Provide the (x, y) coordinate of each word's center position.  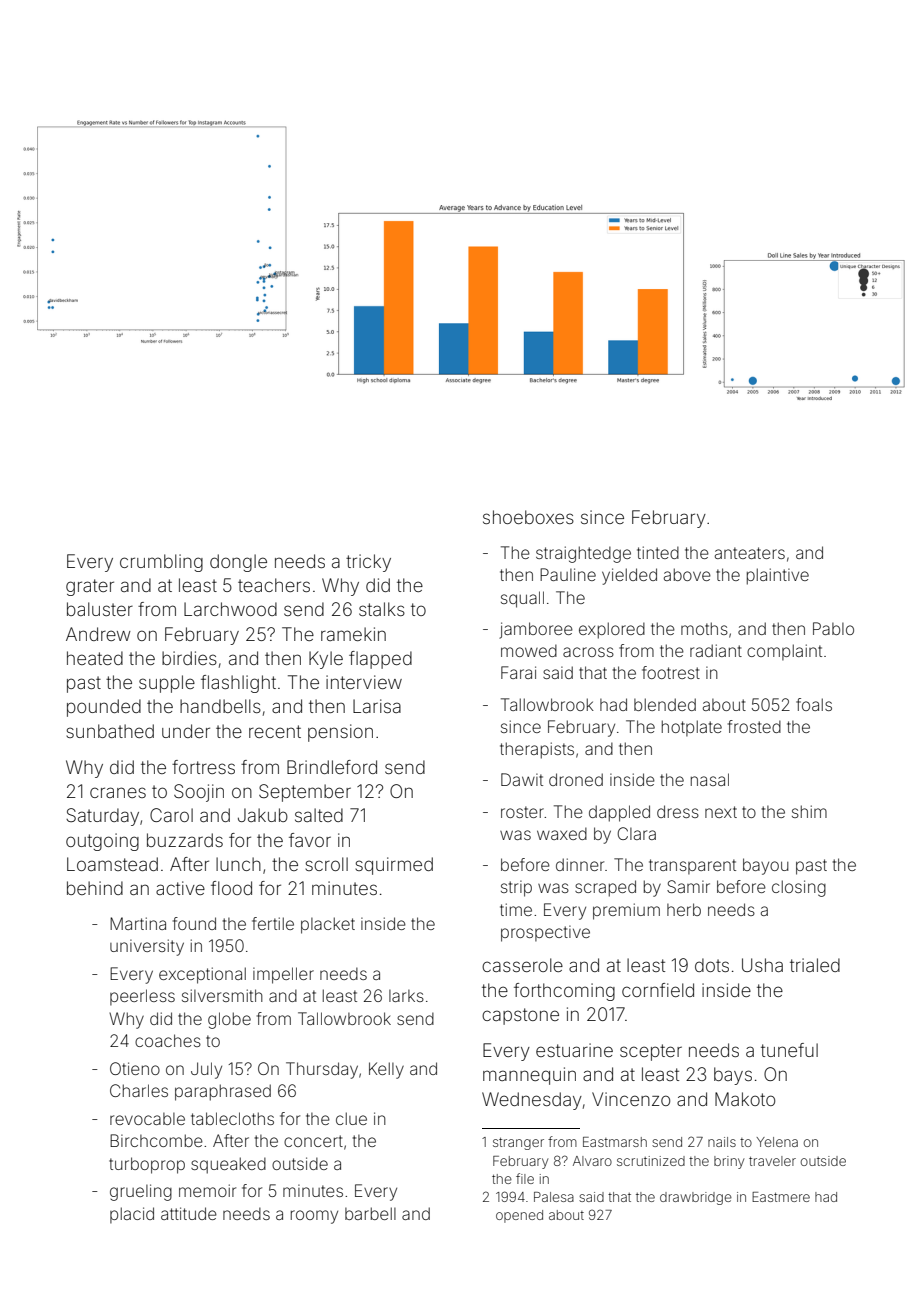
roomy (314, 1217)
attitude (189, 1213)
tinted (658, 552)
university (147, 947)
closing (799, 888)
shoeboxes (528, 517)
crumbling (161, 563)
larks (406, 996)
